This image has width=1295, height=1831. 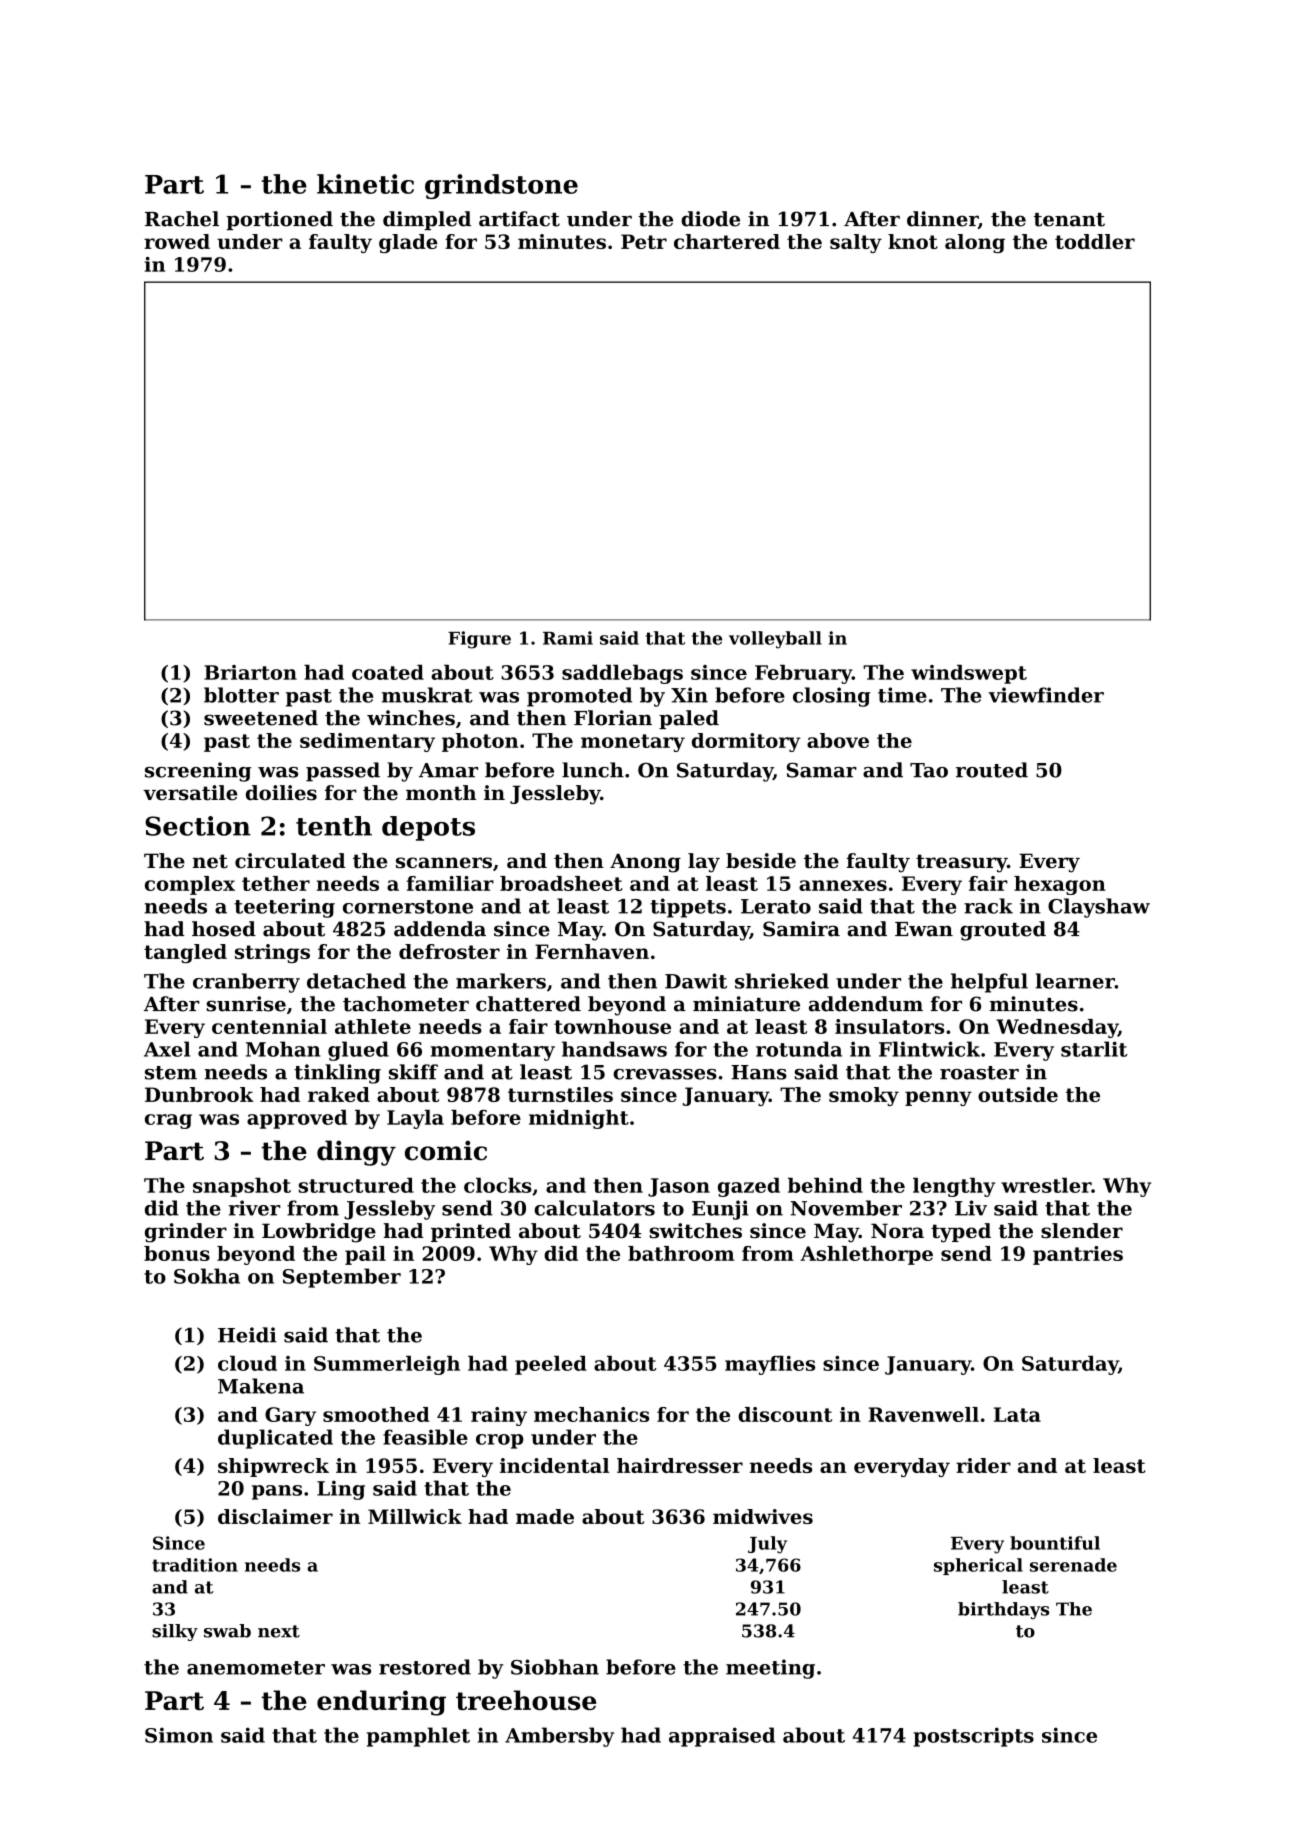 I want to click on viewfinder, so click(x=1046, y=695).
